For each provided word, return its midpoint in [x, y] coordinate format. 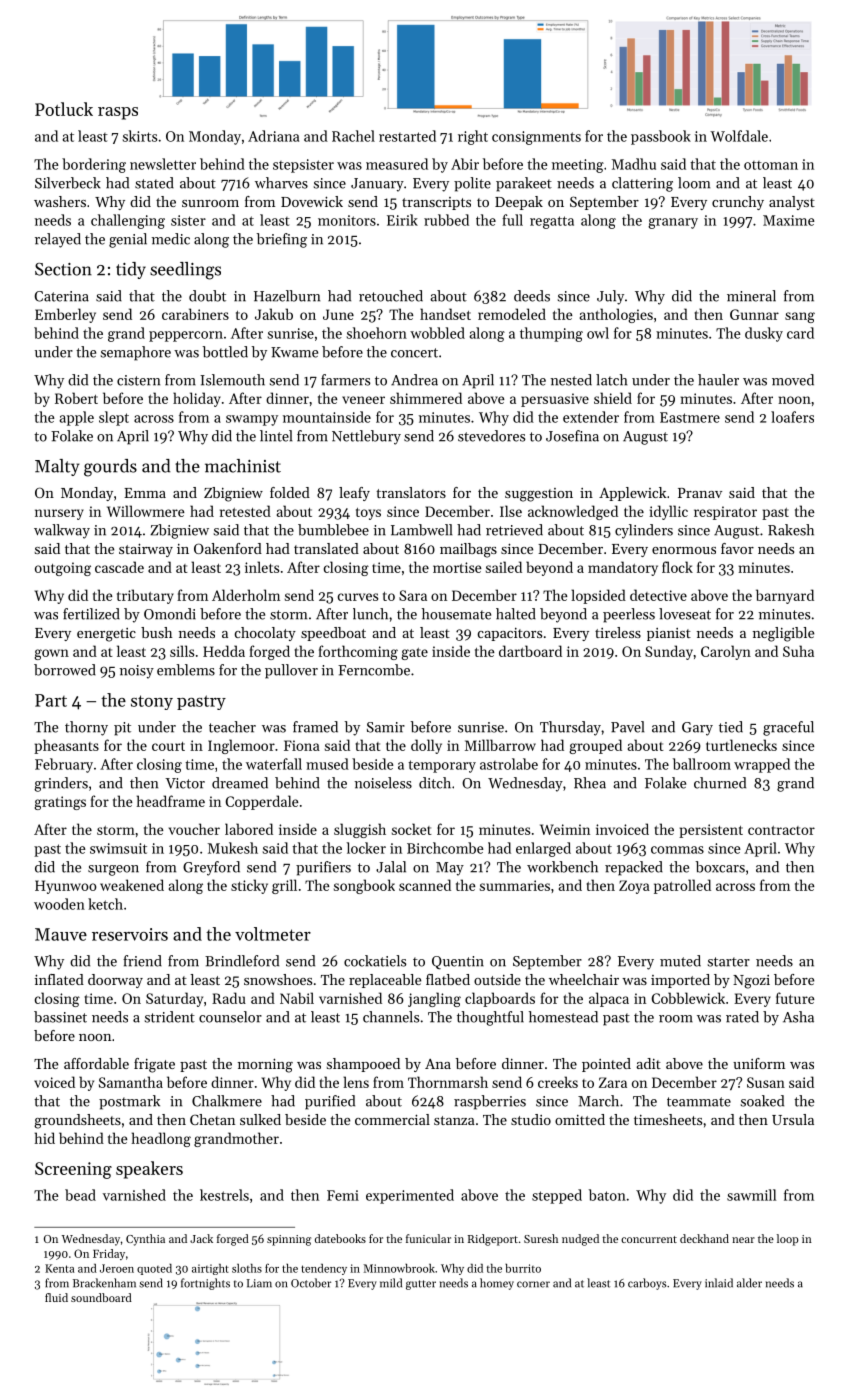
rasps [118, 113]
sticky [249, 886]
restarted [407, 136]
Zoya [634, 887]
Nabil [297, 998]
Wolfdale [739, 136]
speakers [149, 1170]
